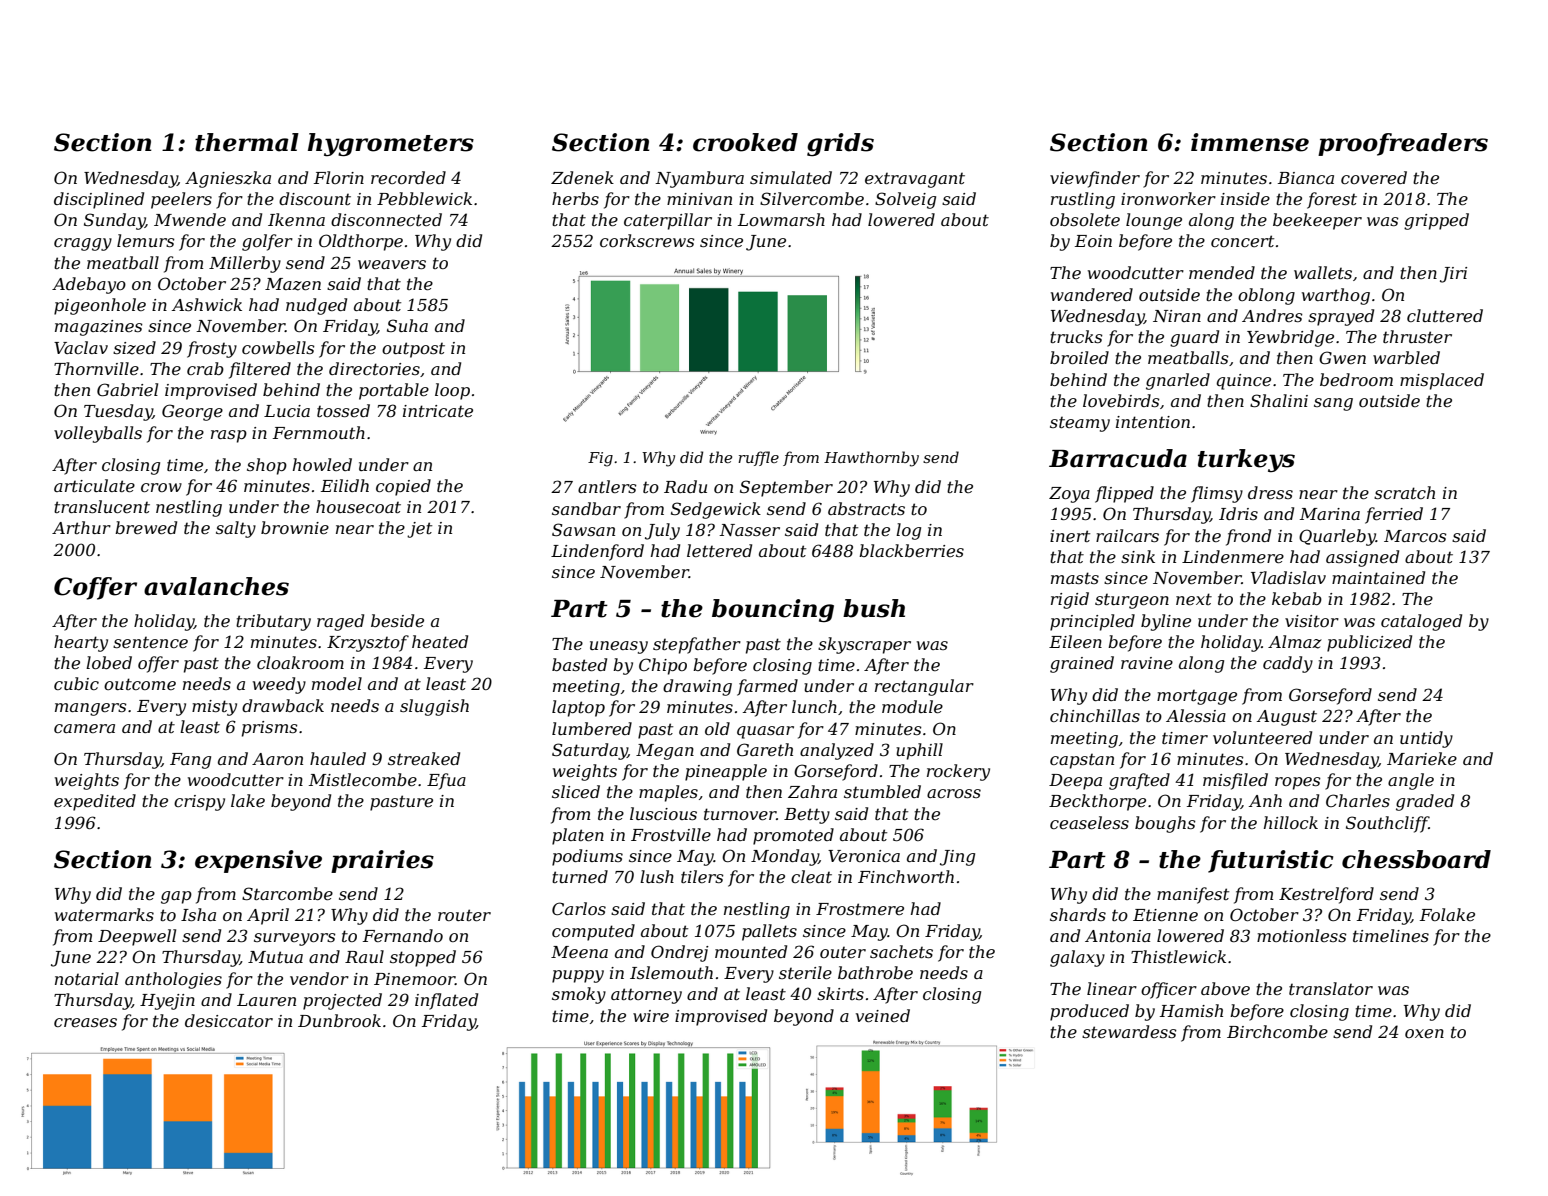 This document has height=1196, width=1548. I want to click on railcars, so click(1127, 535).
